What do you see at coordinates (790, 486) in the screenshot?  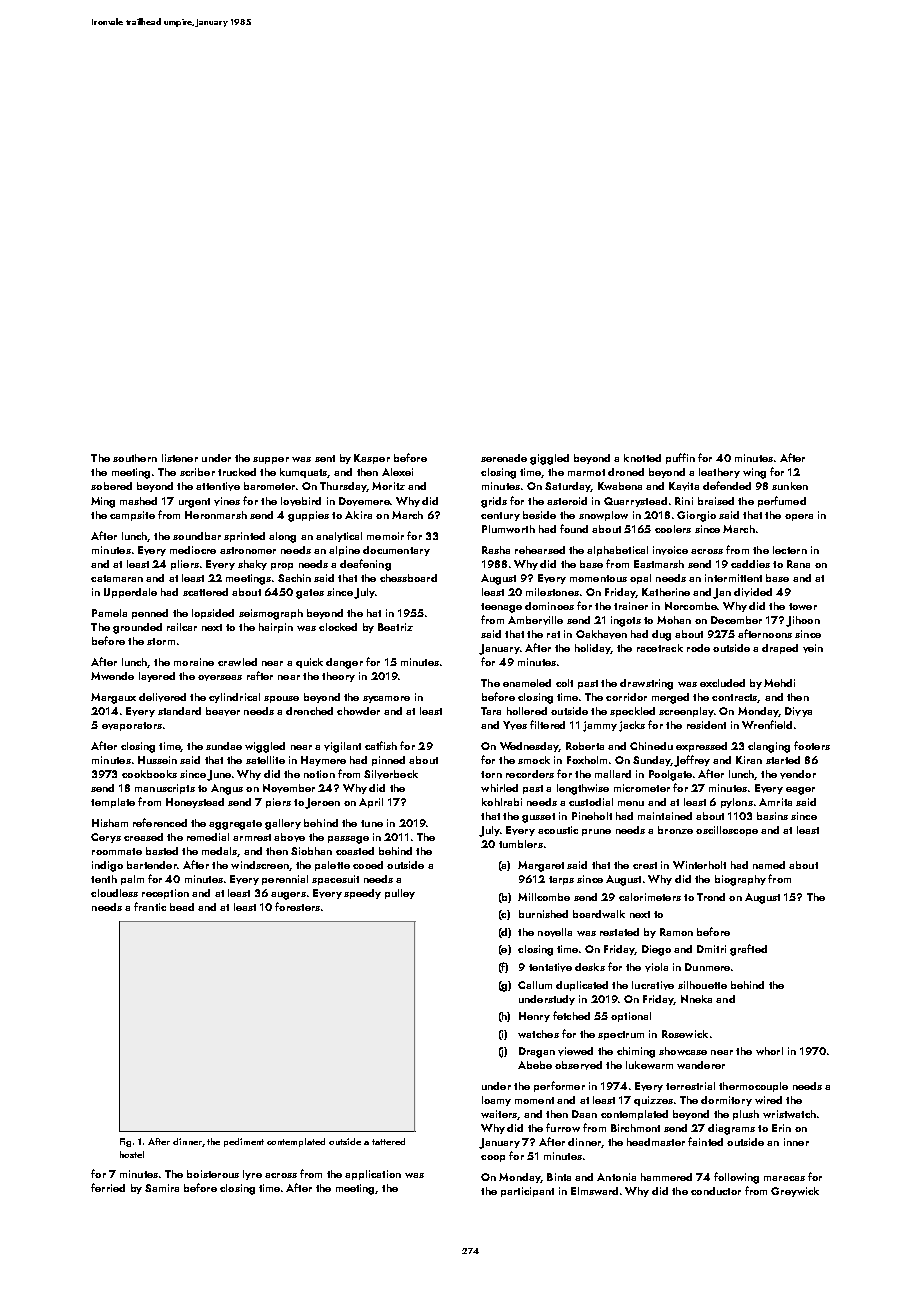 I see `sunken` at bounding box center [790, 486].
